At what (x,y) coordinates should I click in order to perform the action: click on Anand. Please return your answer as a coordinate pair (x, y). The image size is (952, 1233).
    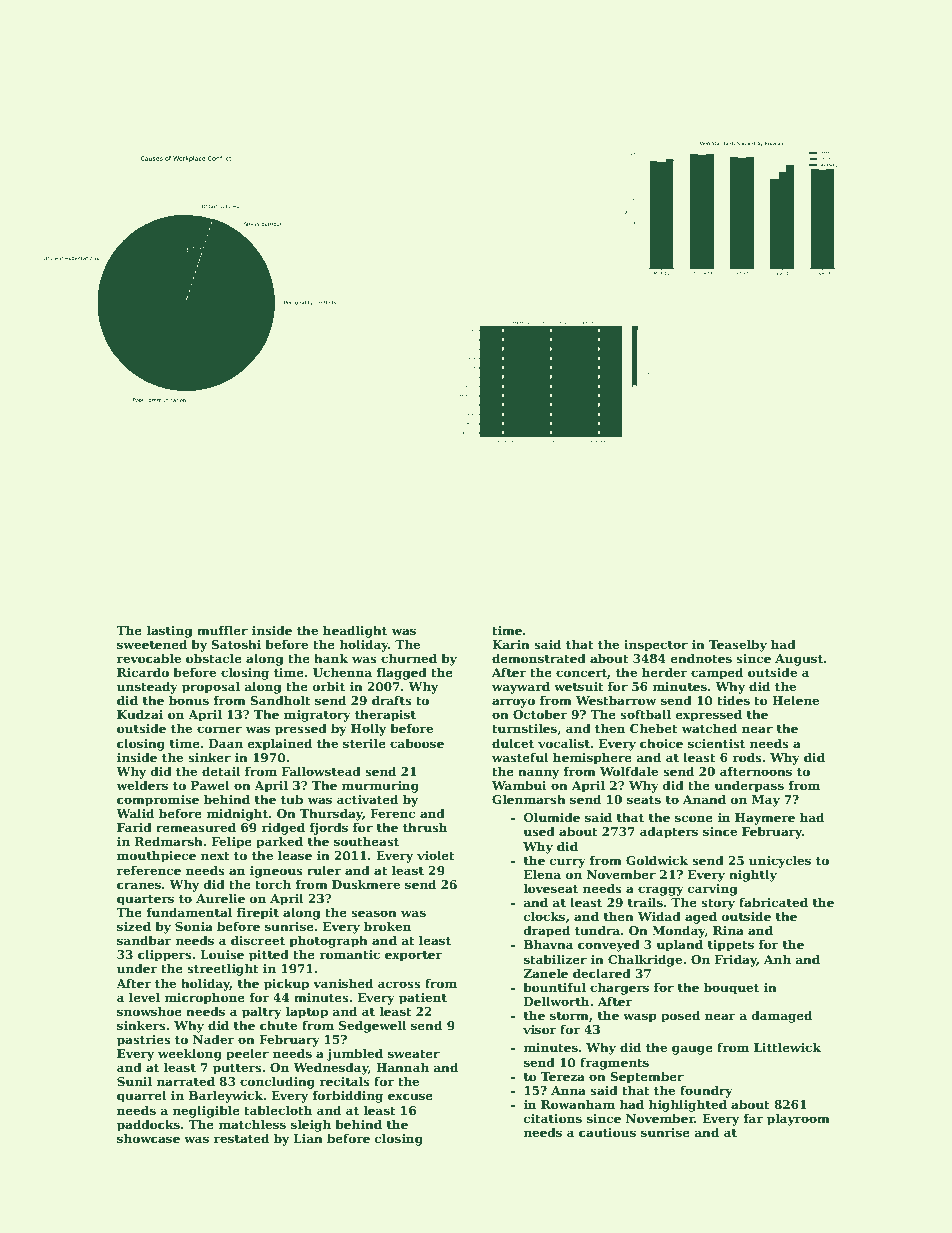
    Looking at the image, I should click on (704, 799).
